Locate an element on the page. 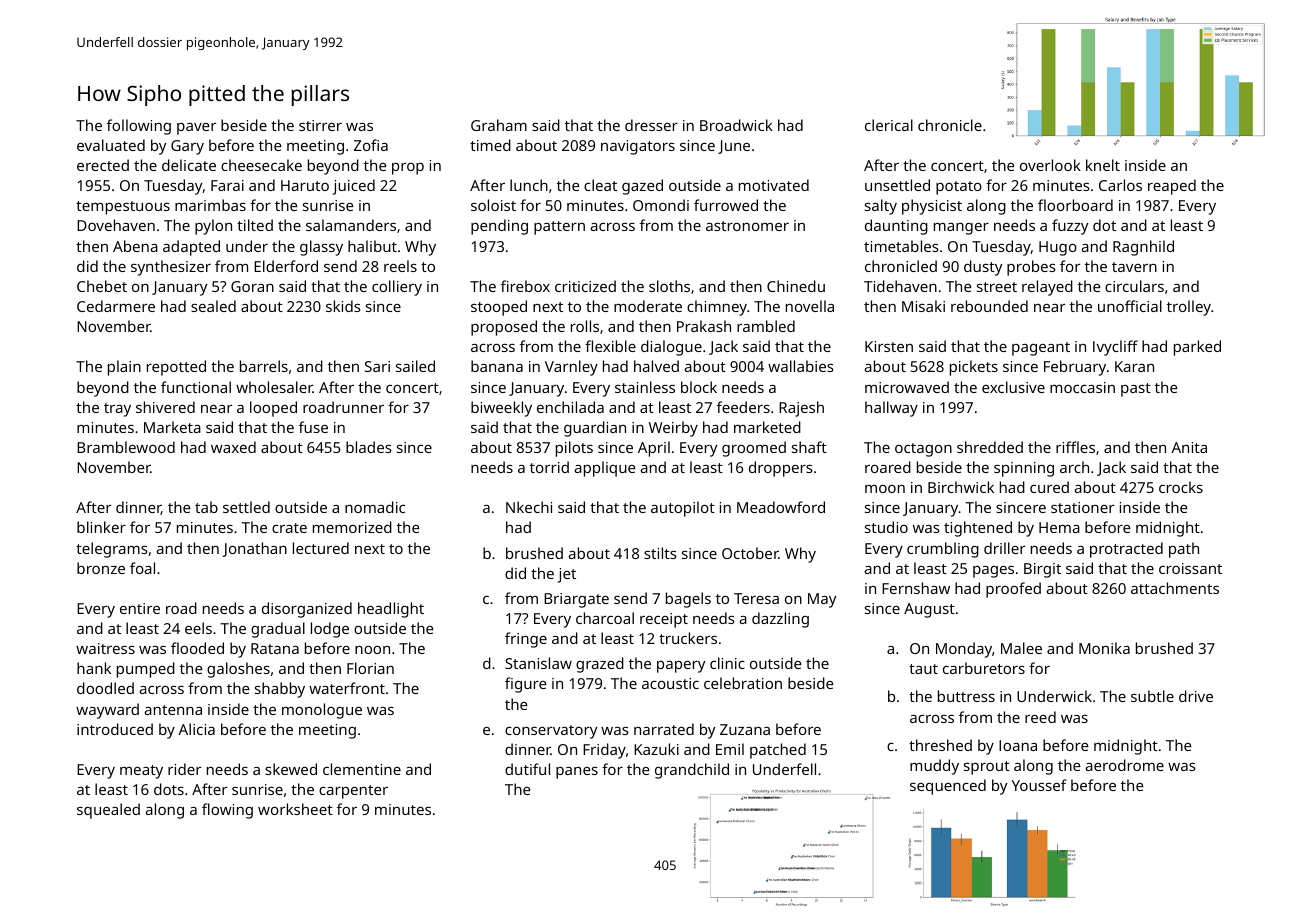 Image resolution: width=1308 pixels, height=924 pixels. shredded is located at coordinates (990, 447).
